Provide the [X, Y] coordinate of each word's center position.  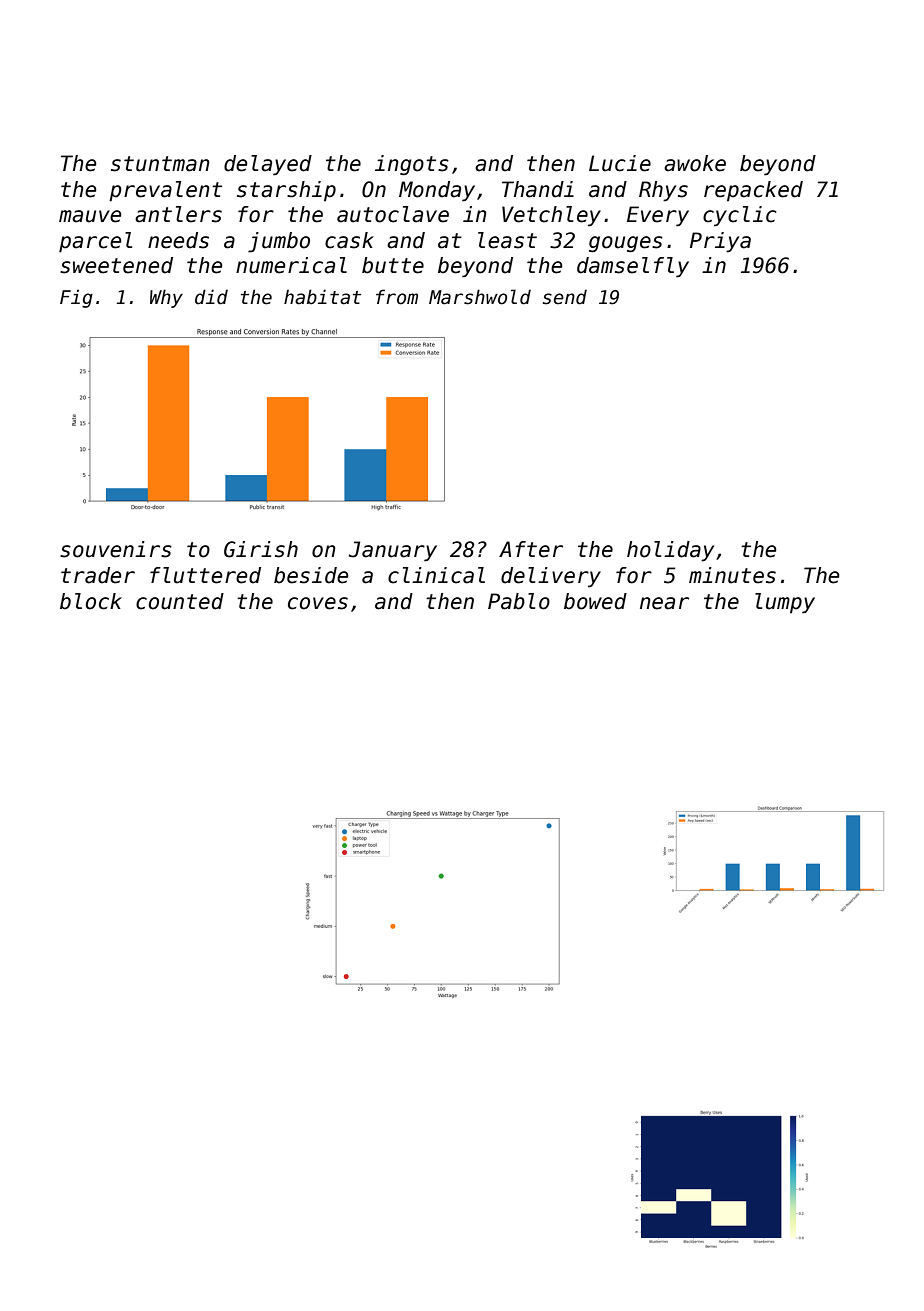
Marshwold [480, 297]
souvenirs [116, 549]
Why [166, 298]
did [211, 297]
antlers [178, 214]
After [531, 549]
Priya [720, 242]
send [565, 297]
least [507, 240]
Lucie [620, 163]
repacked [753, 191]
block [91, 601]
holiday [670, 551]
